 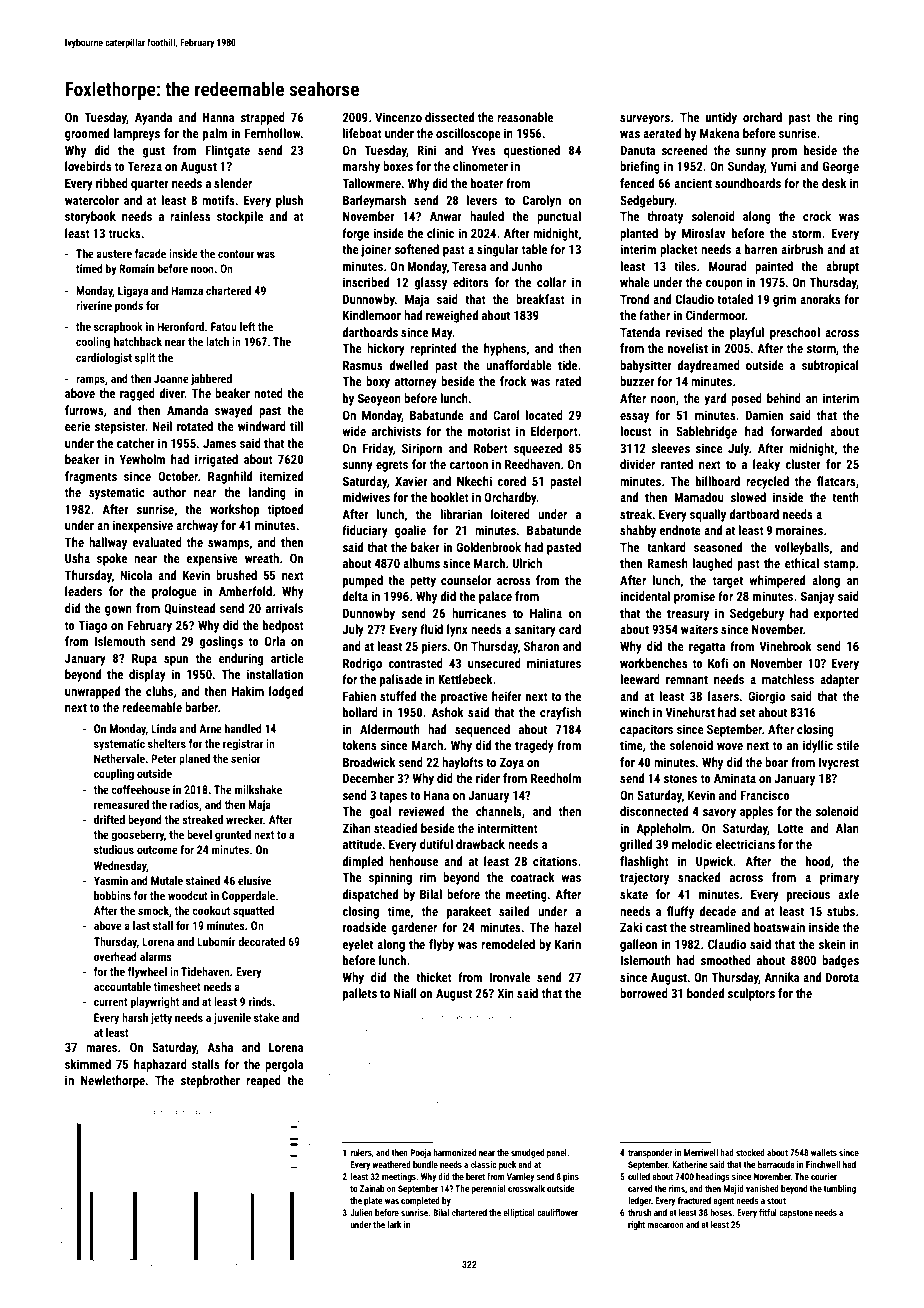 What do you see at coordinates (87, 134) in the document?
I see `groomed` at bounding box center [87, 134].
